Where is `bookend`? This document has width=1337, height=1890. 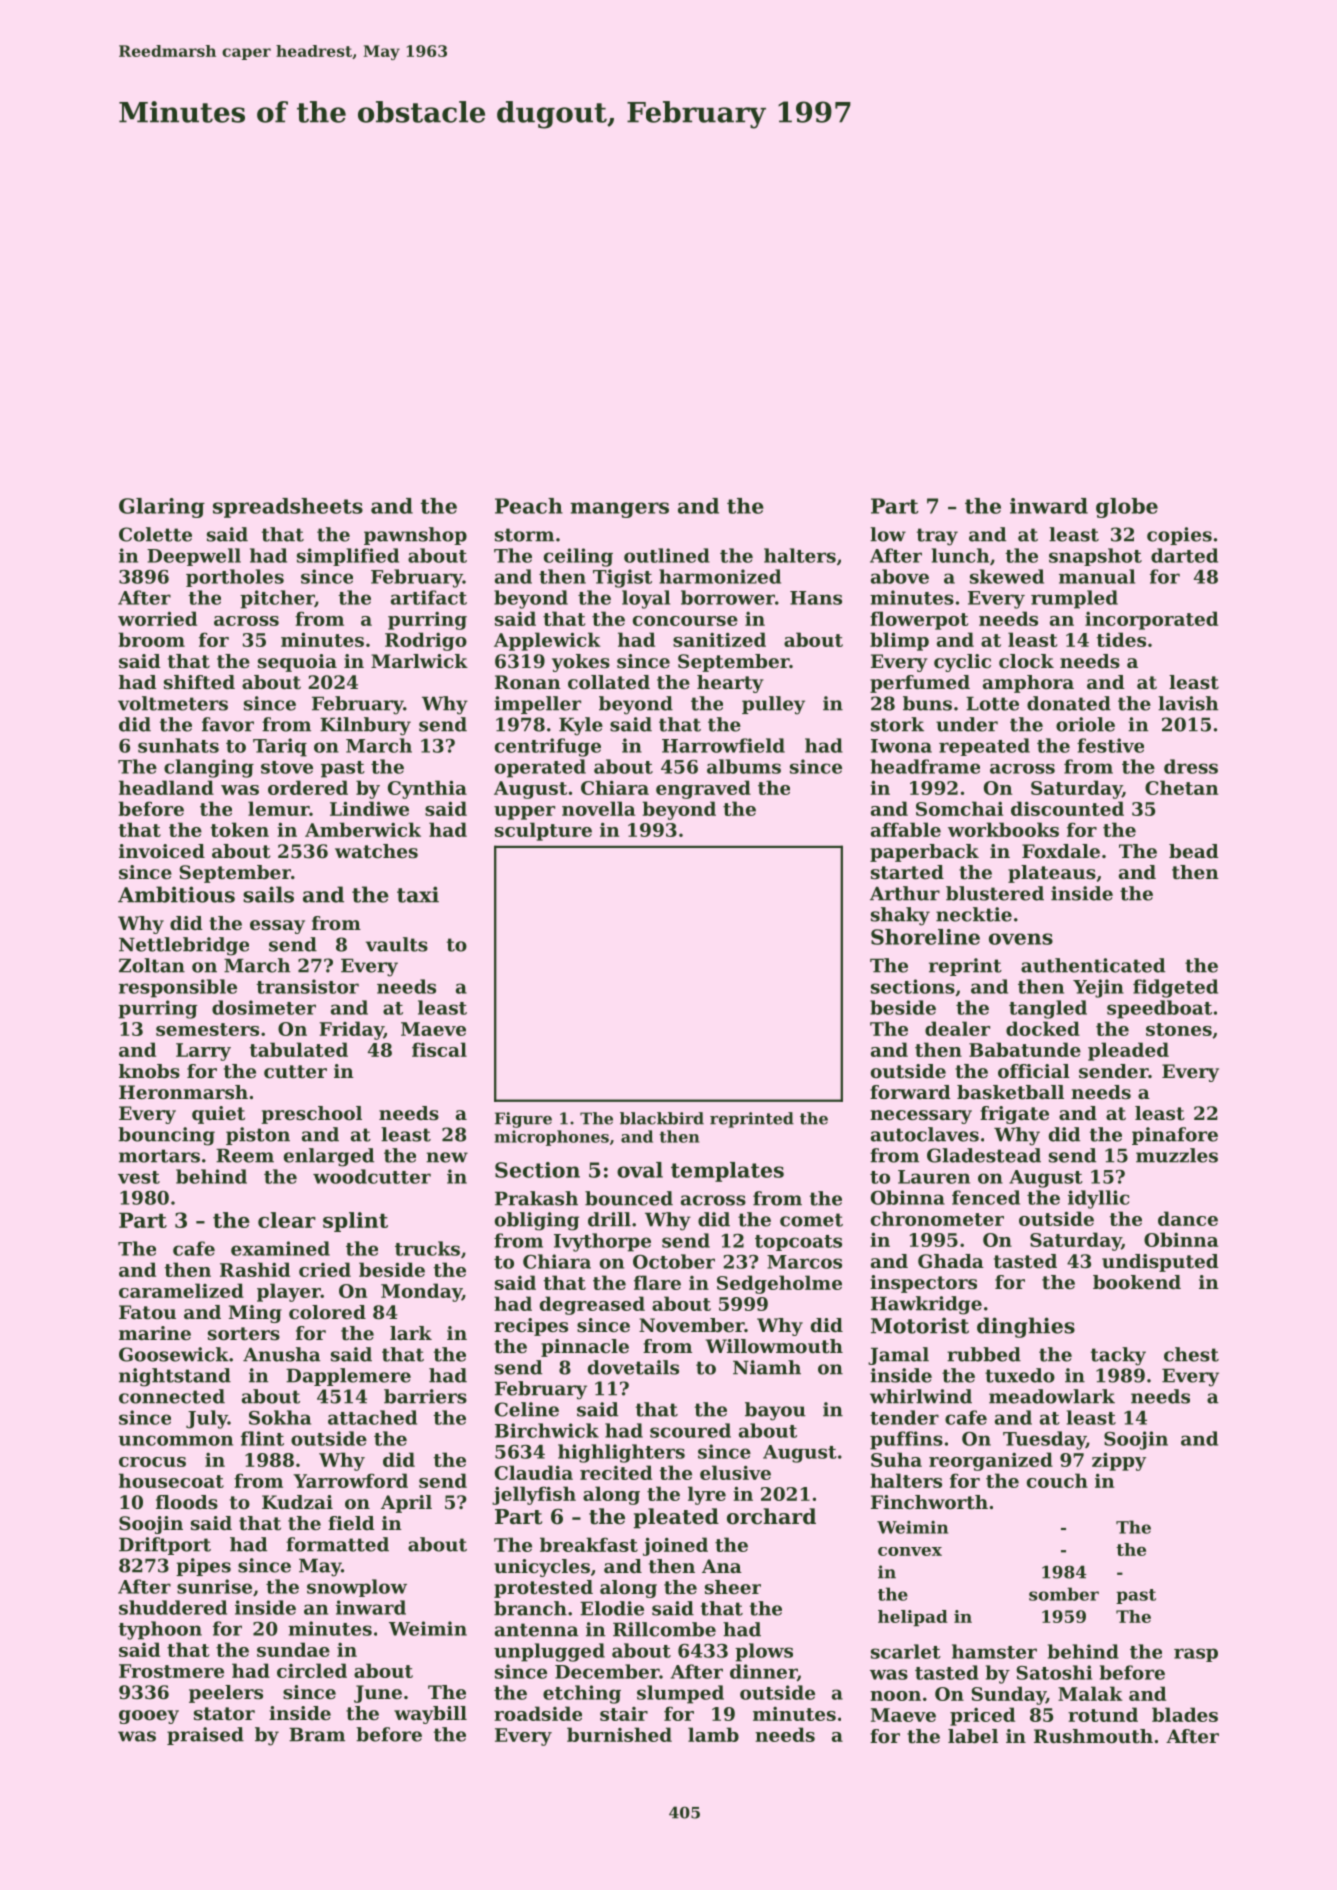 bookend is located at coordinates (1137, 1282).
